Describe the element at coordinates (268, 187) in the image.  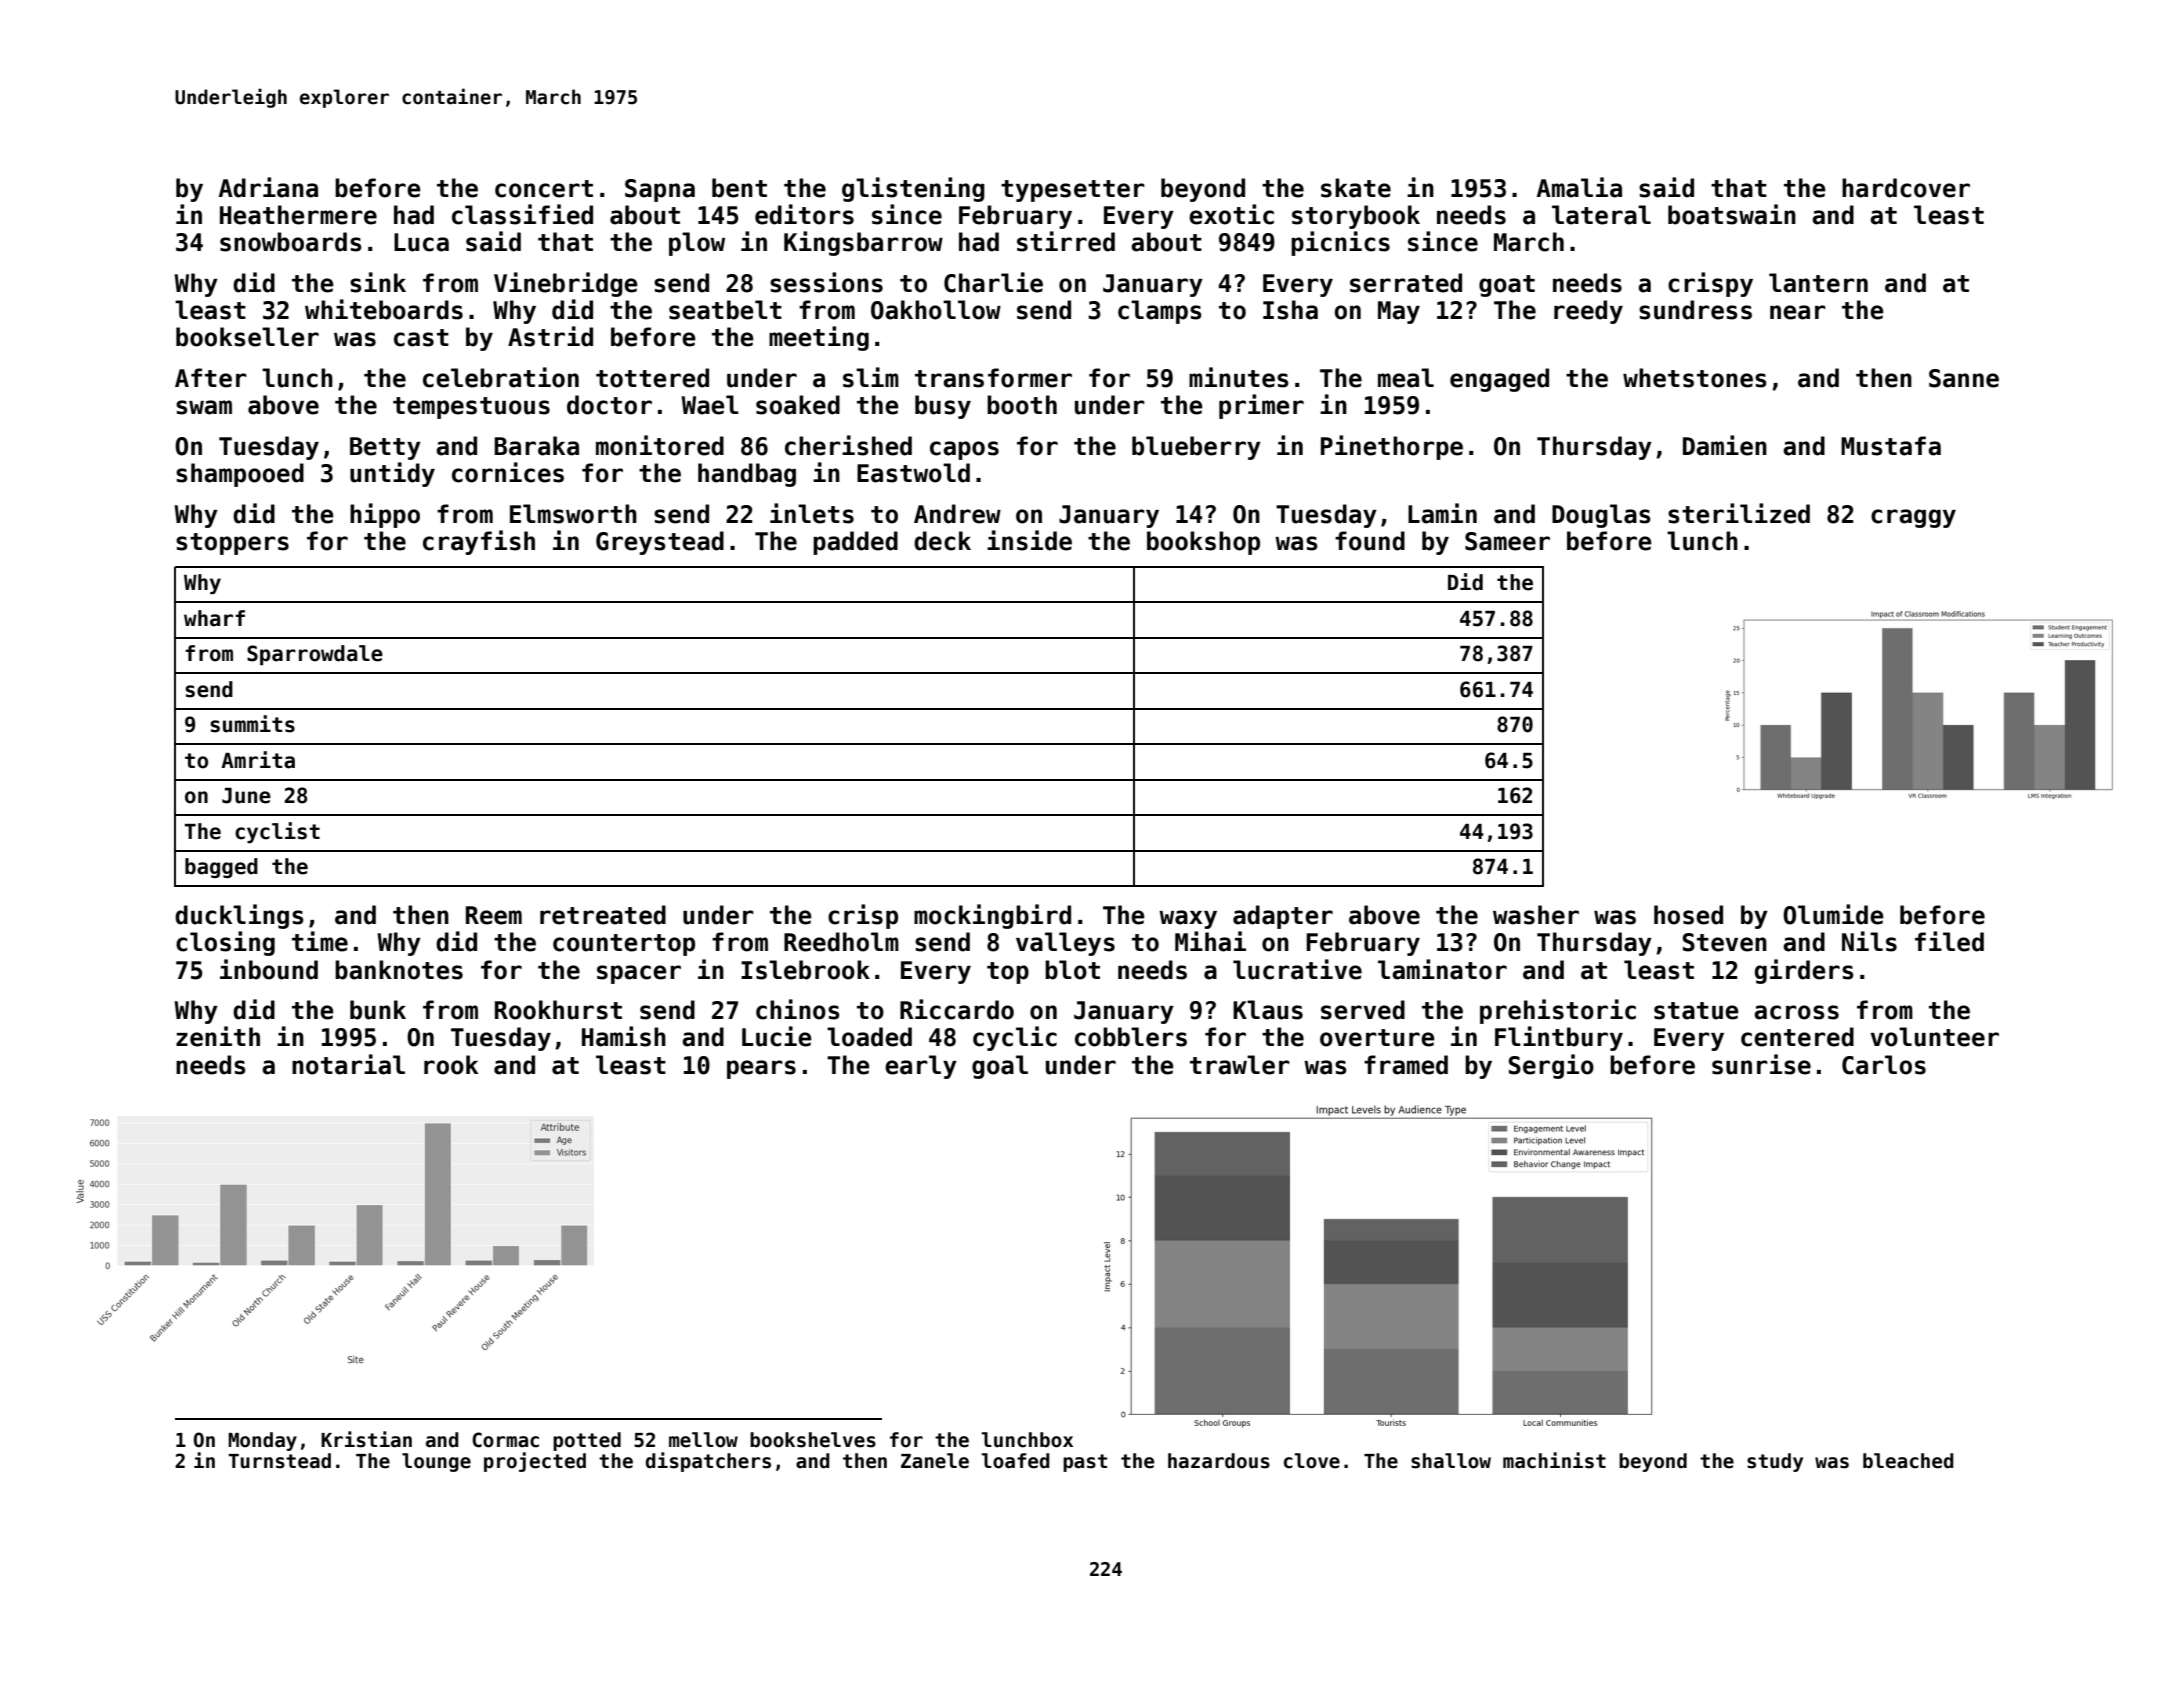
I see `Adriana` at that location.
